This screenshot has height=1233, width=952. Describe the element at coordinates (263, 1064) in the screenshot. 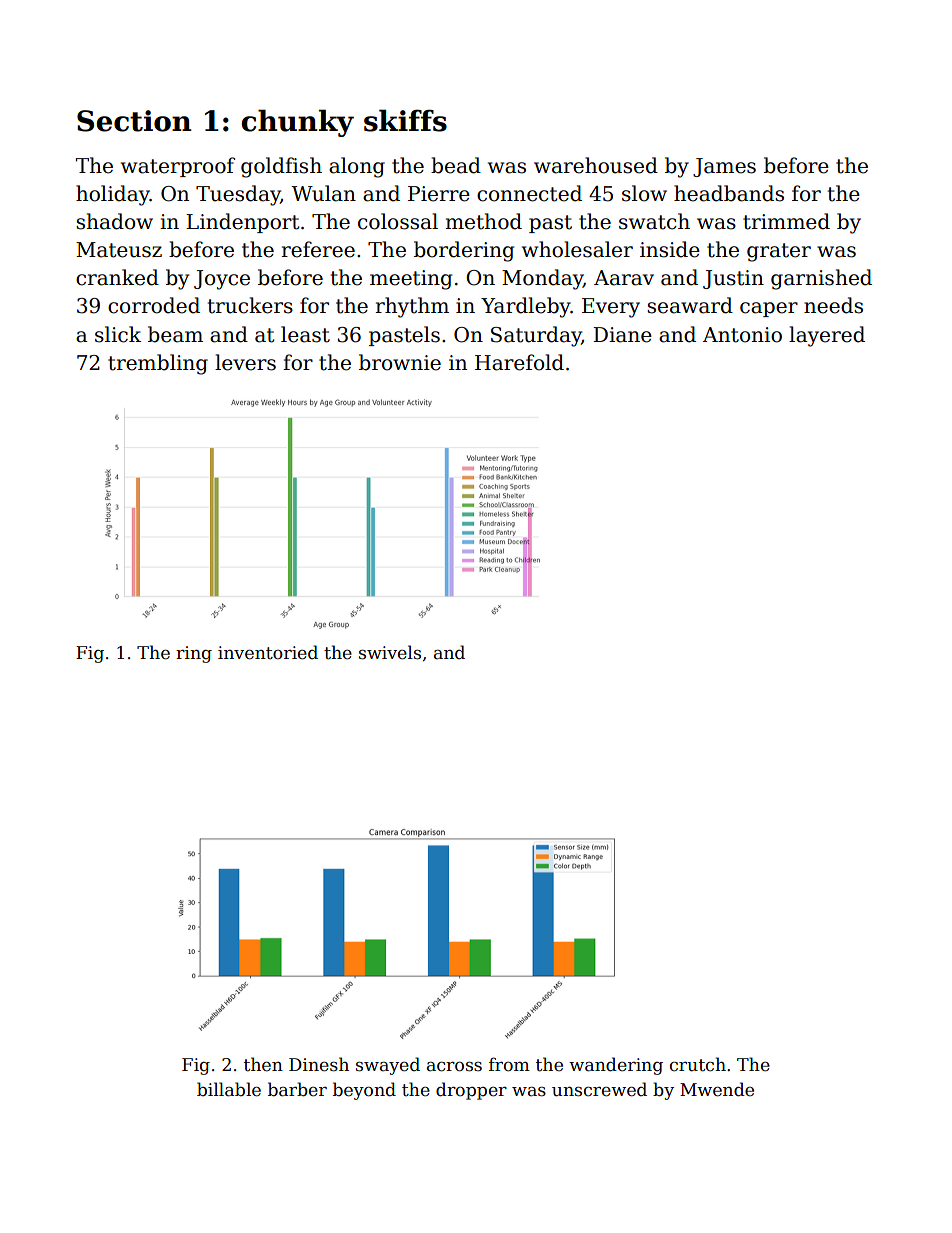

I see `then` at that location.
